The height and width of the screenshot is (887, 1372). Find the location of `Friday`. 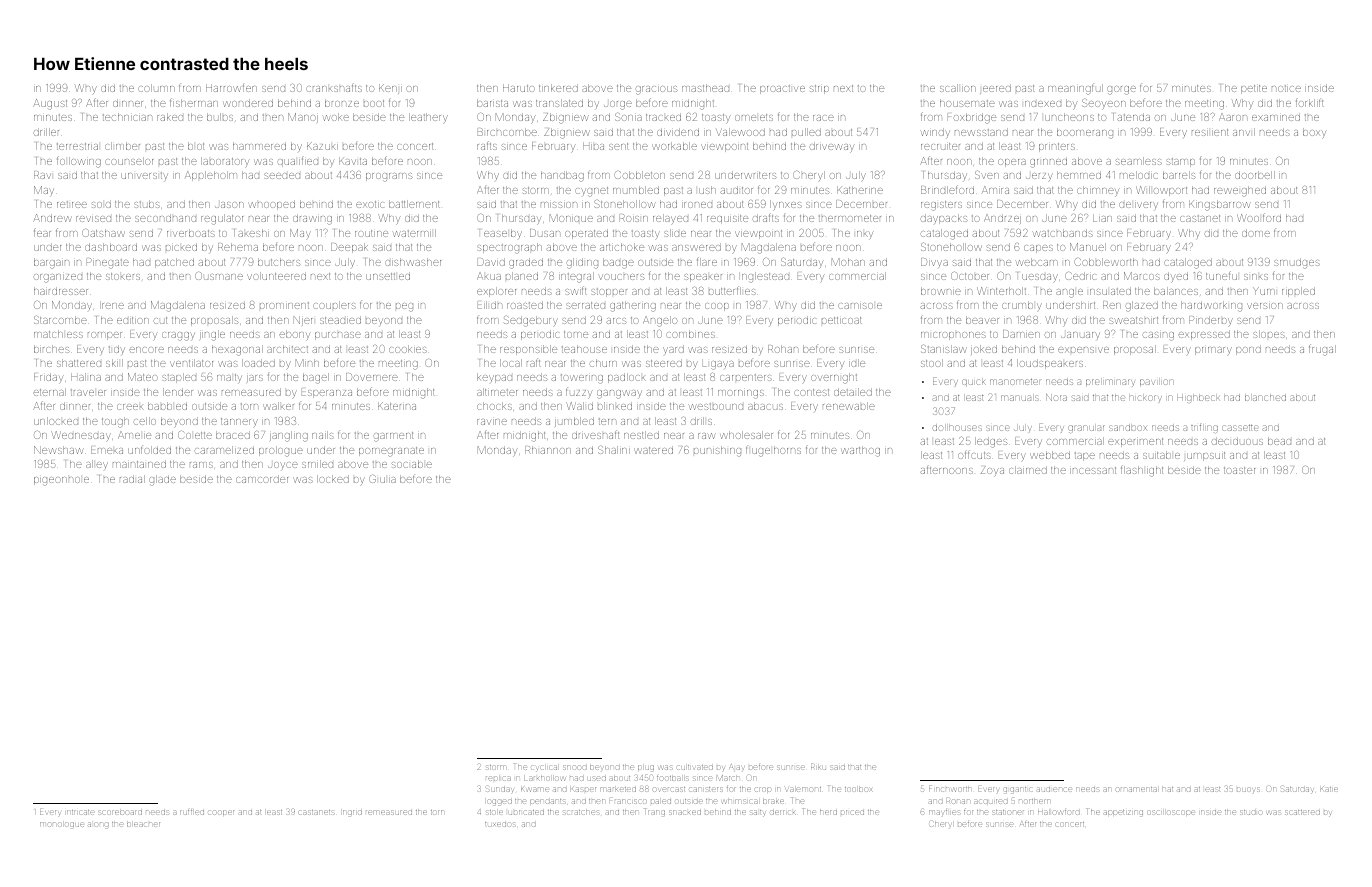

Friday is located at coordinates (49, 378).
